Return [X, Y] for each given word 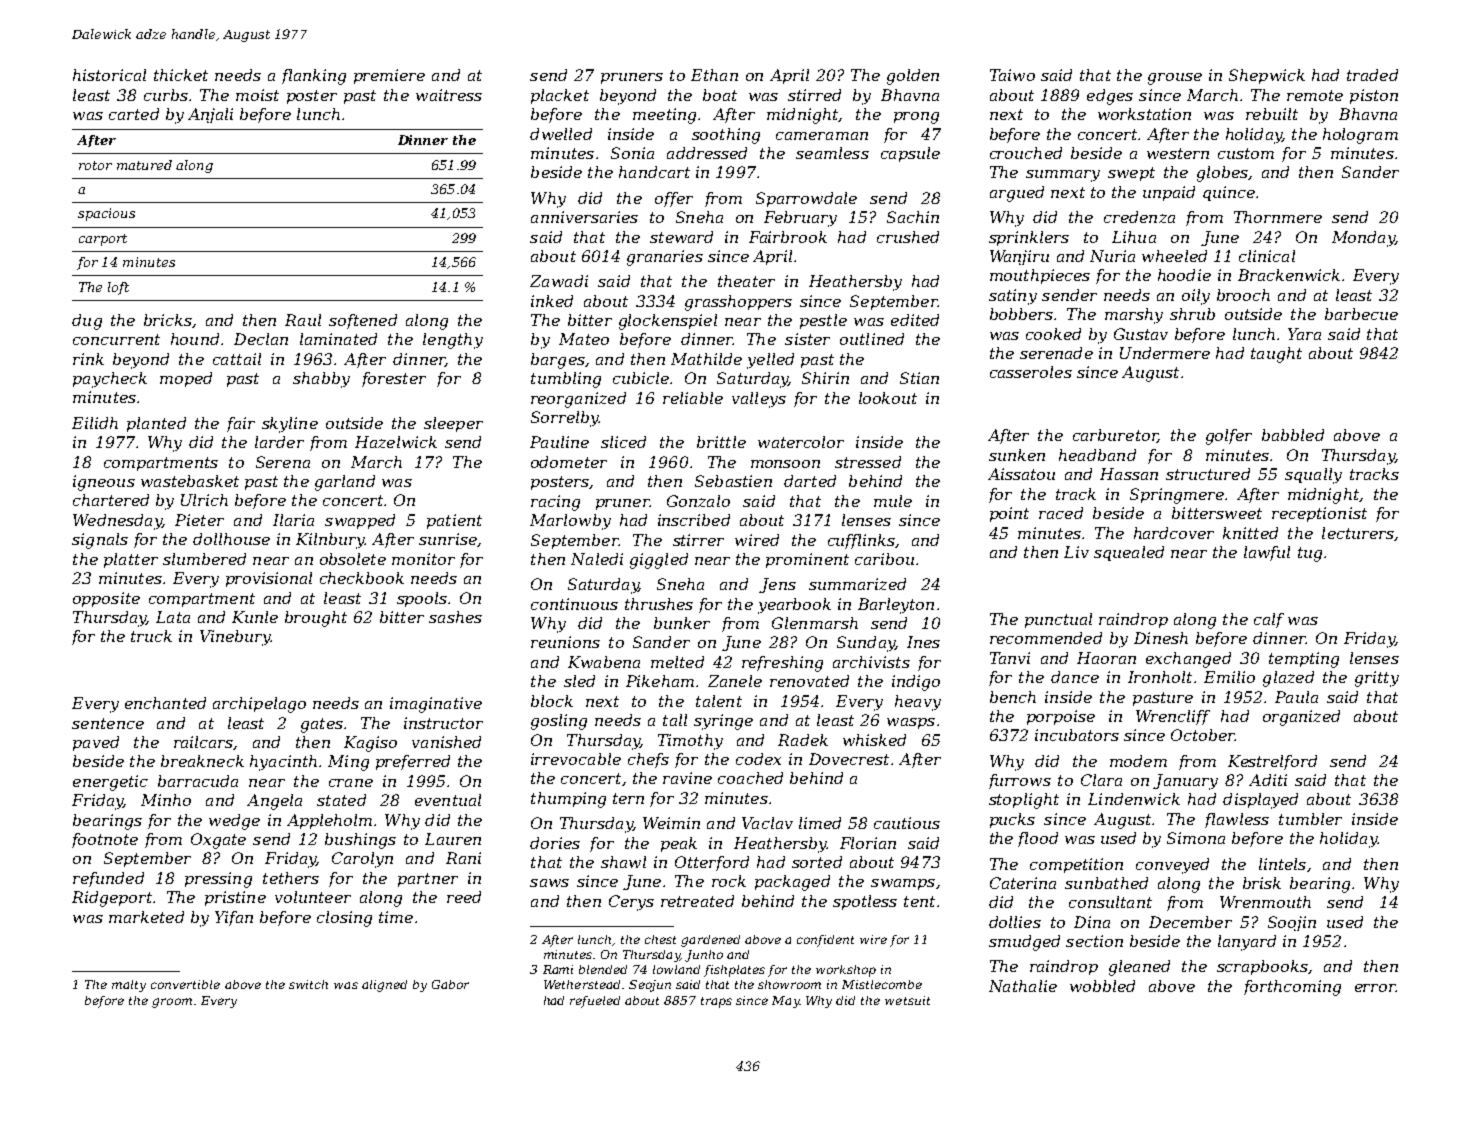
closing [344, 919]
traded [1372, 75]
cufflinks [861, 541]
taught [1276, 355]
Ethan [714, 75]
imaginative [436, 705]
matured [144, 165]
